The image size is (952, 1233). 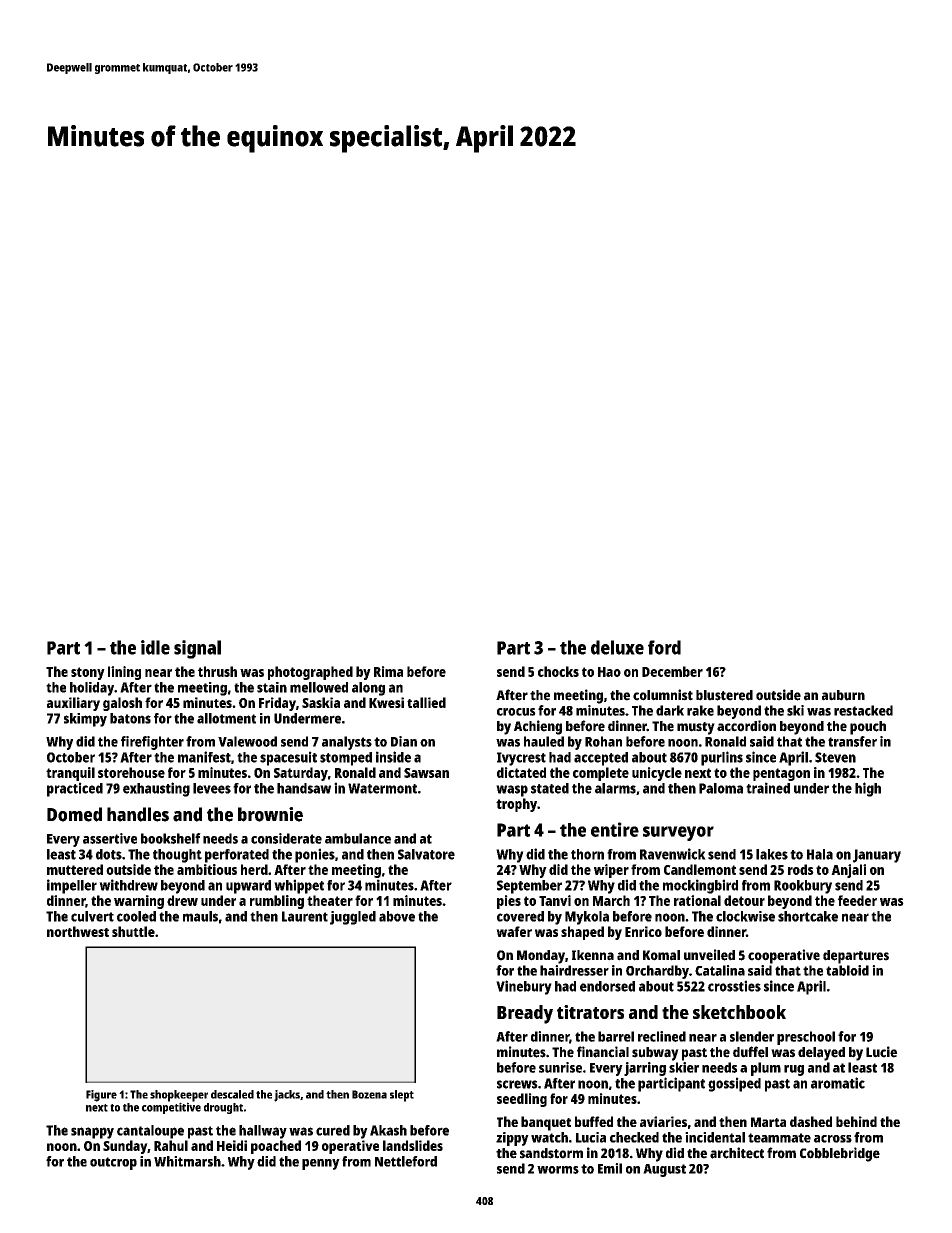 What do you see at coordinates (139, 902) in the image?
I see `warning` at bounding box center [139, 902].
